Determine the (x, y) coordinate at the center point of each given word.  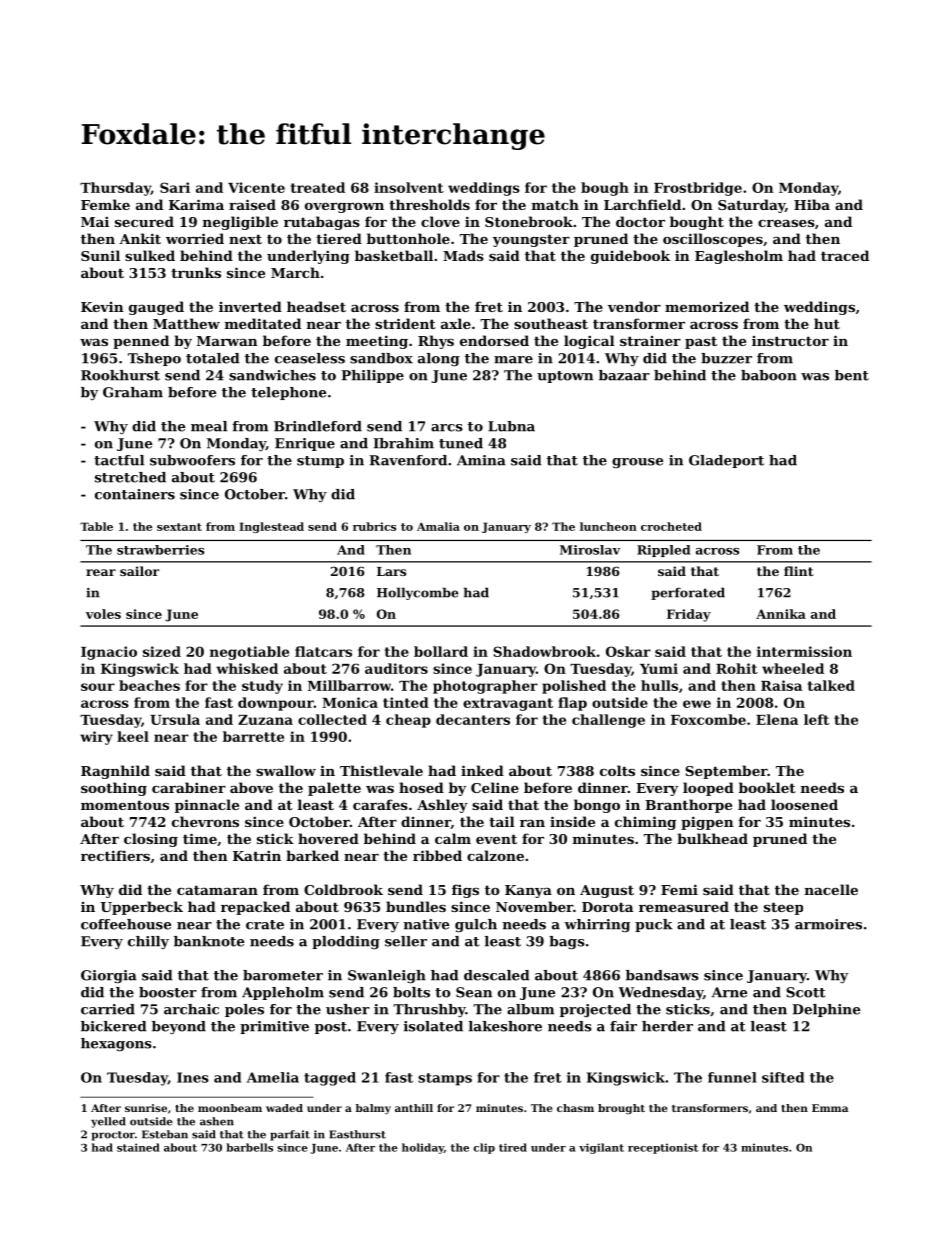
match (555, 204)
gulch (476, 926)
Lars (391, 571)
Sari (175, 187)
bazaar (624, 375)
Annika (781, 614)
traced (845, 255)
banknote (209, 941)
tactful (119, 460)
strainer (650, 341)
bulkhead (712, 838)
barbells (249, 1147)
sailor (139, 571)
